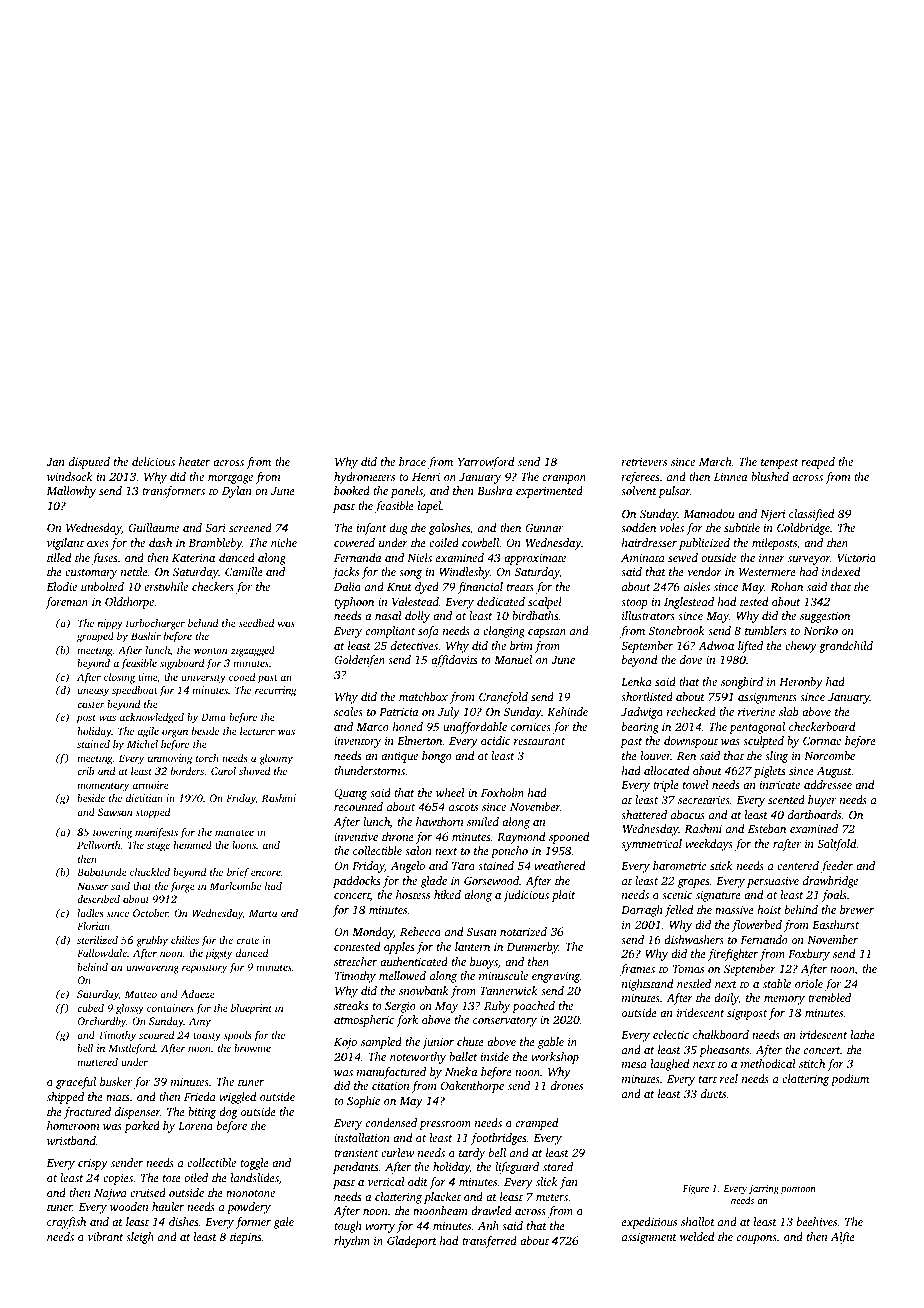 The height and width of the image is (1308, 924). Describe the element at coordinates (65, 1098) in the image. I see `shipped` at that location.
